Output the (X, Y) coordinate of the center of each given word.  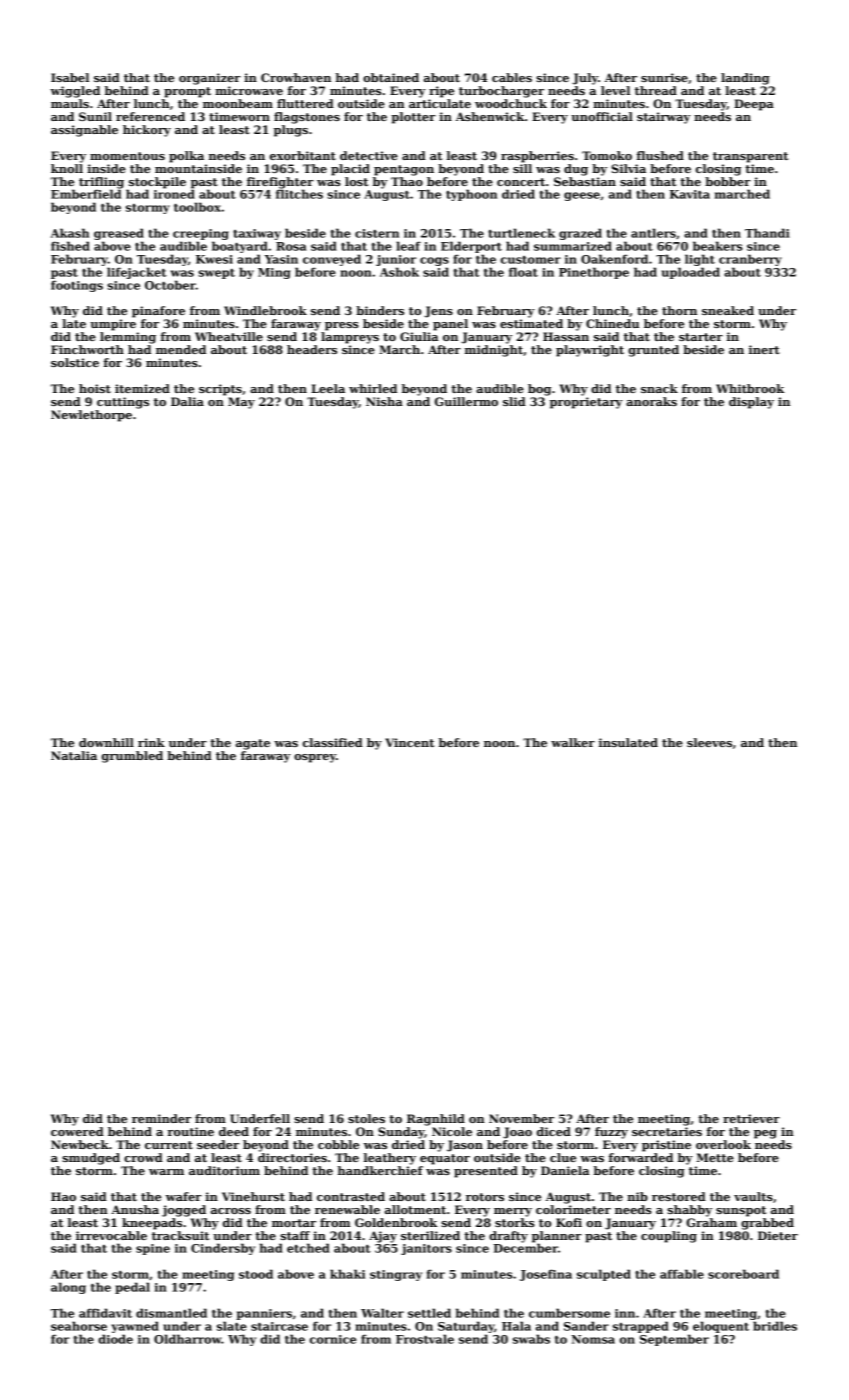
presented (486, 1172)
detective (369, 155)
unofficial (602, 116)
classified (333, 742)
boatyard (240, 247)
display (751, 403)
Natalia (74, 755)
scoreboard (743, 1274)
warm (166, 1172)
